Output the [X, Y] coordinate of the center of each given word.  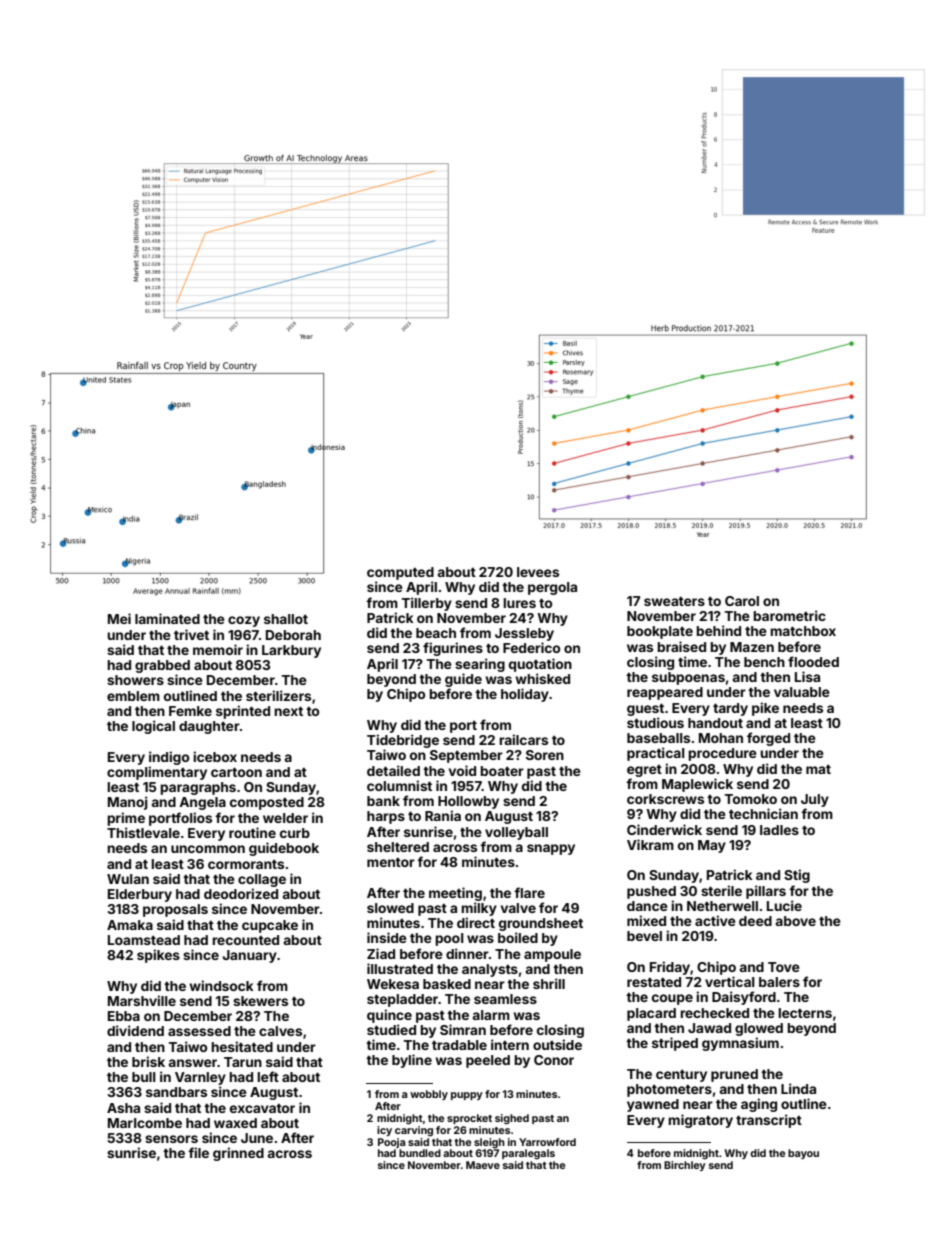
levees [538, 572]
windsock [221, 985]
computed [400, 573]
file [198, 1152]
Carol [742, 601]
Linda [798, 1088]
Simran [463, 1029]
